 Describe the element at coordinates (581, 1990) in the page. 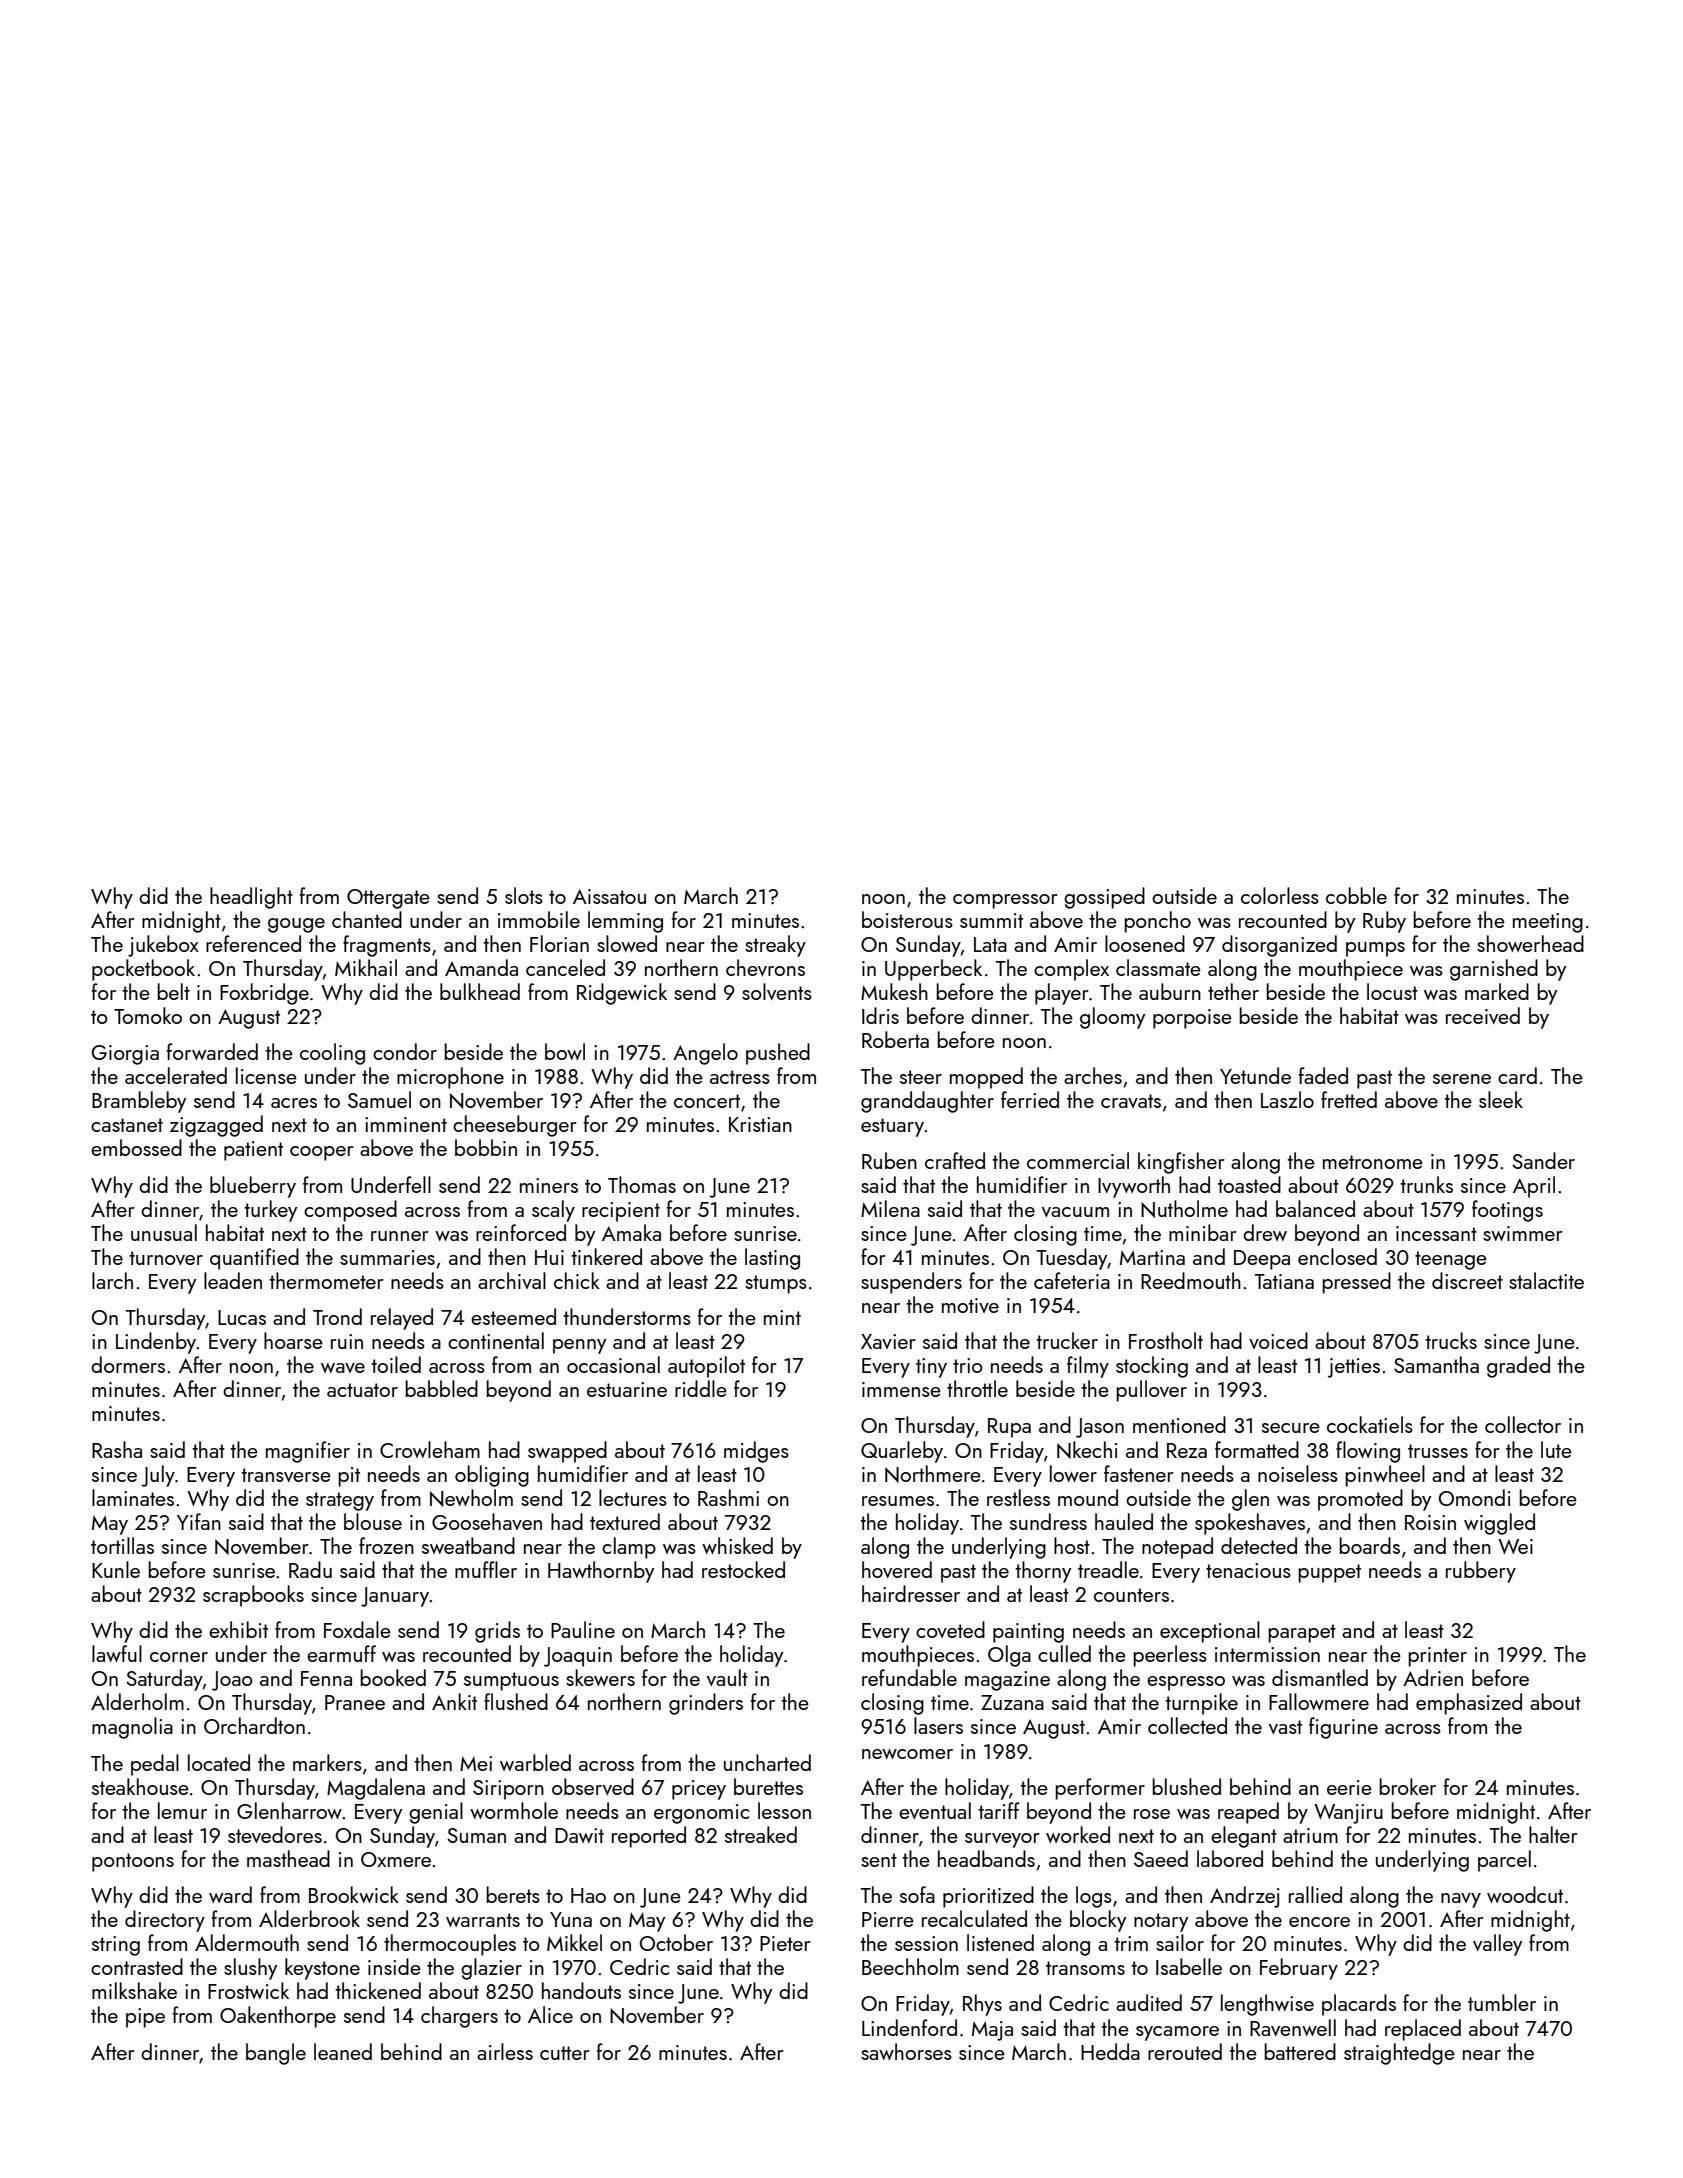

I see `handouts` at that location.
